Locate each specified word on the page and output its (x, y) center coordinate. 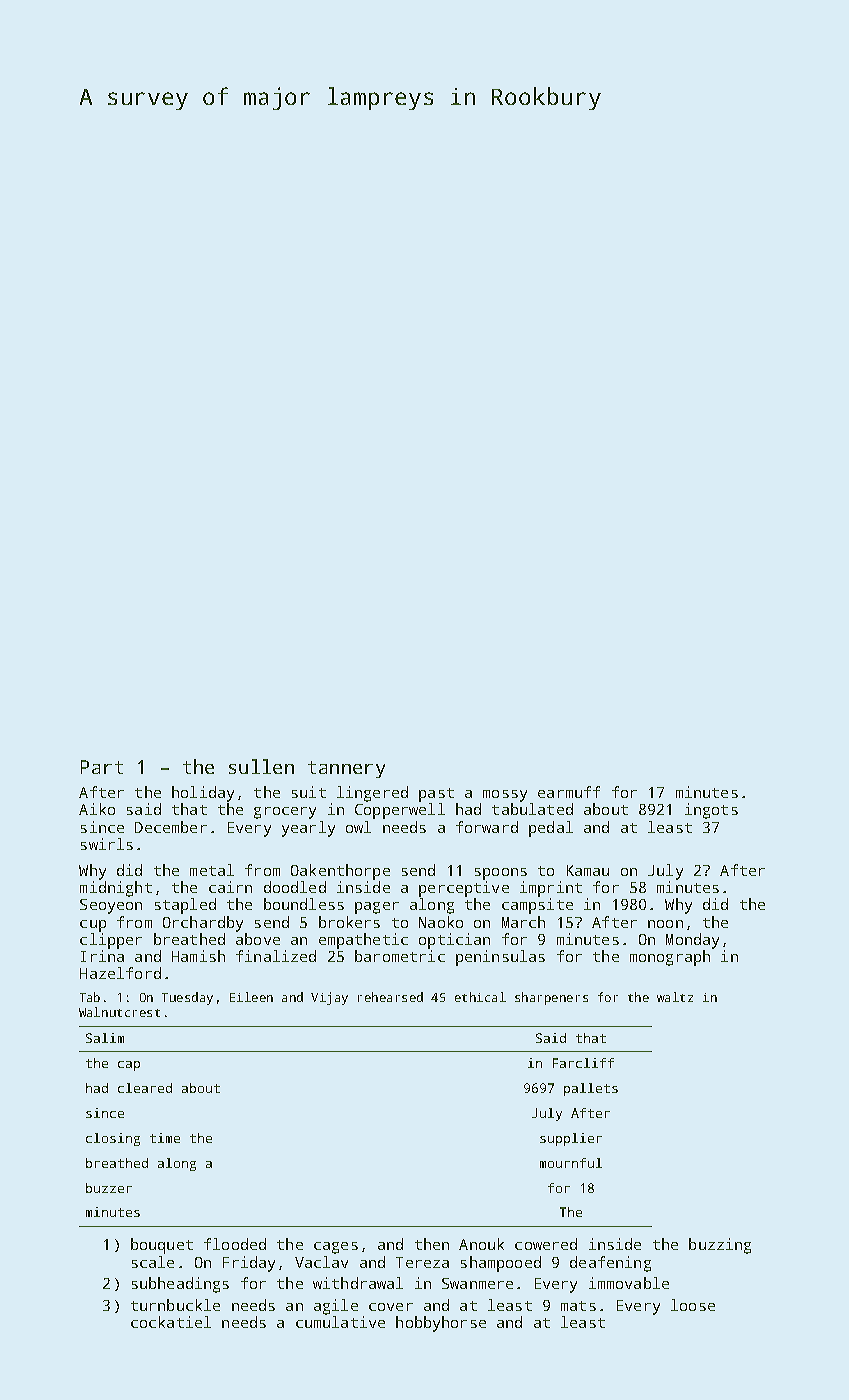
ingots (711, 811)
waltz (675, 997)
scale (153, 1262)
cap (129, 1066)
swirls (107, 844)
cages (336, 1248)
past (436, 795)
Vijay (329, 998)
